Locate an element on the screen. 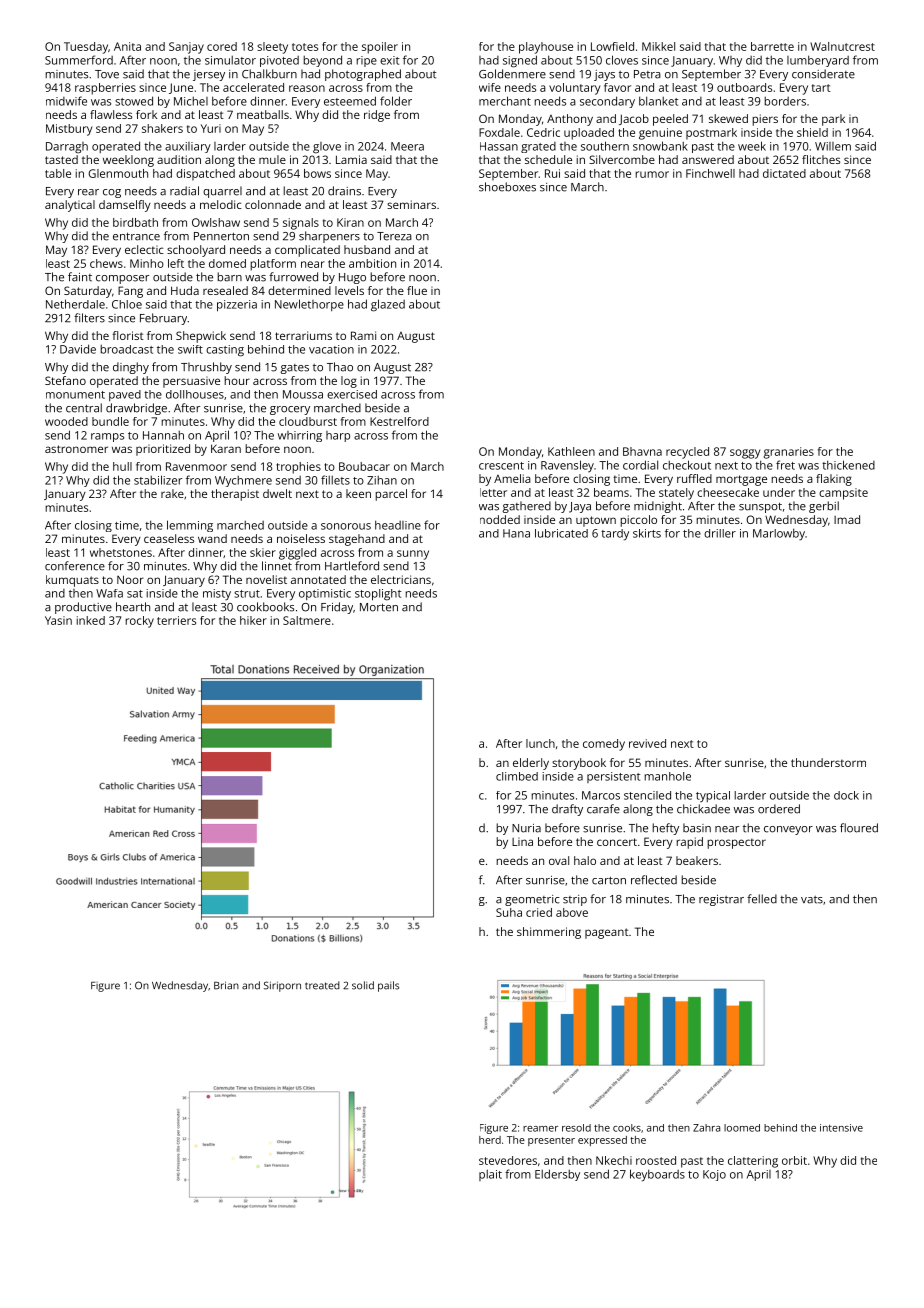 Image resolution: width=924 pixels, height=1308 pixels. mule is located at coordinates (272, 159).
